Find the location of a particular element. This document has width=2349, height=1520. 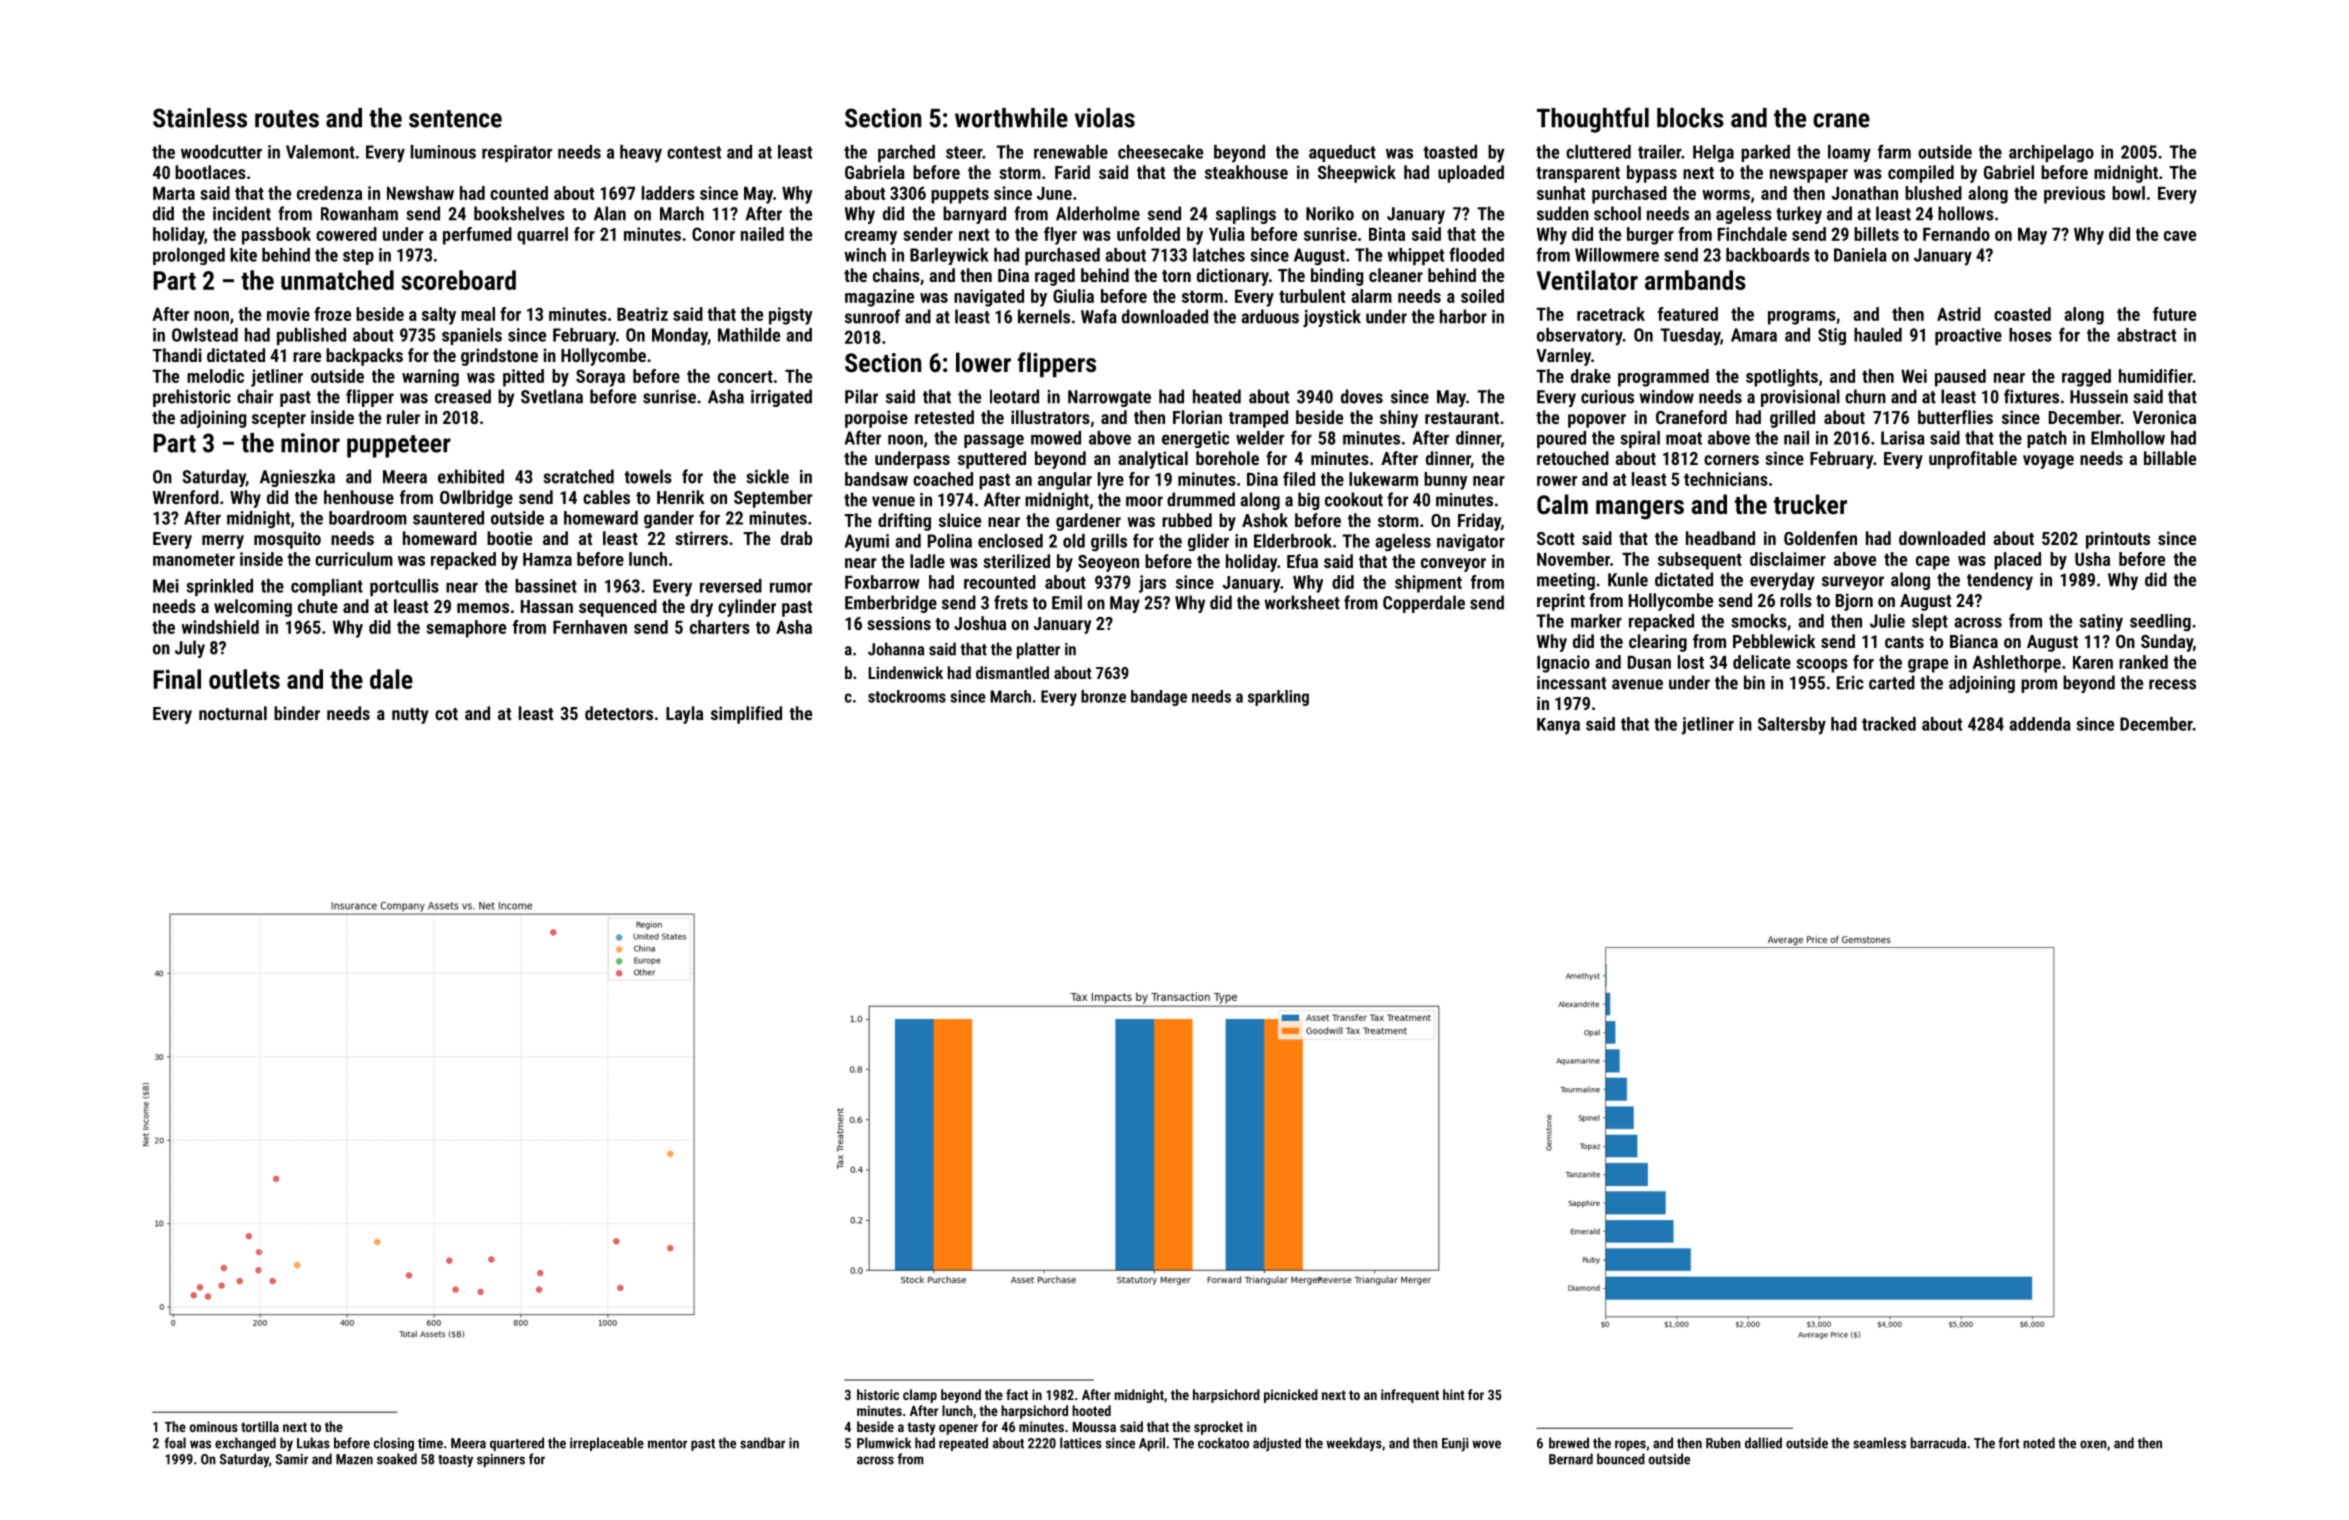

tortilla is located at coordinates (260, 1426).
